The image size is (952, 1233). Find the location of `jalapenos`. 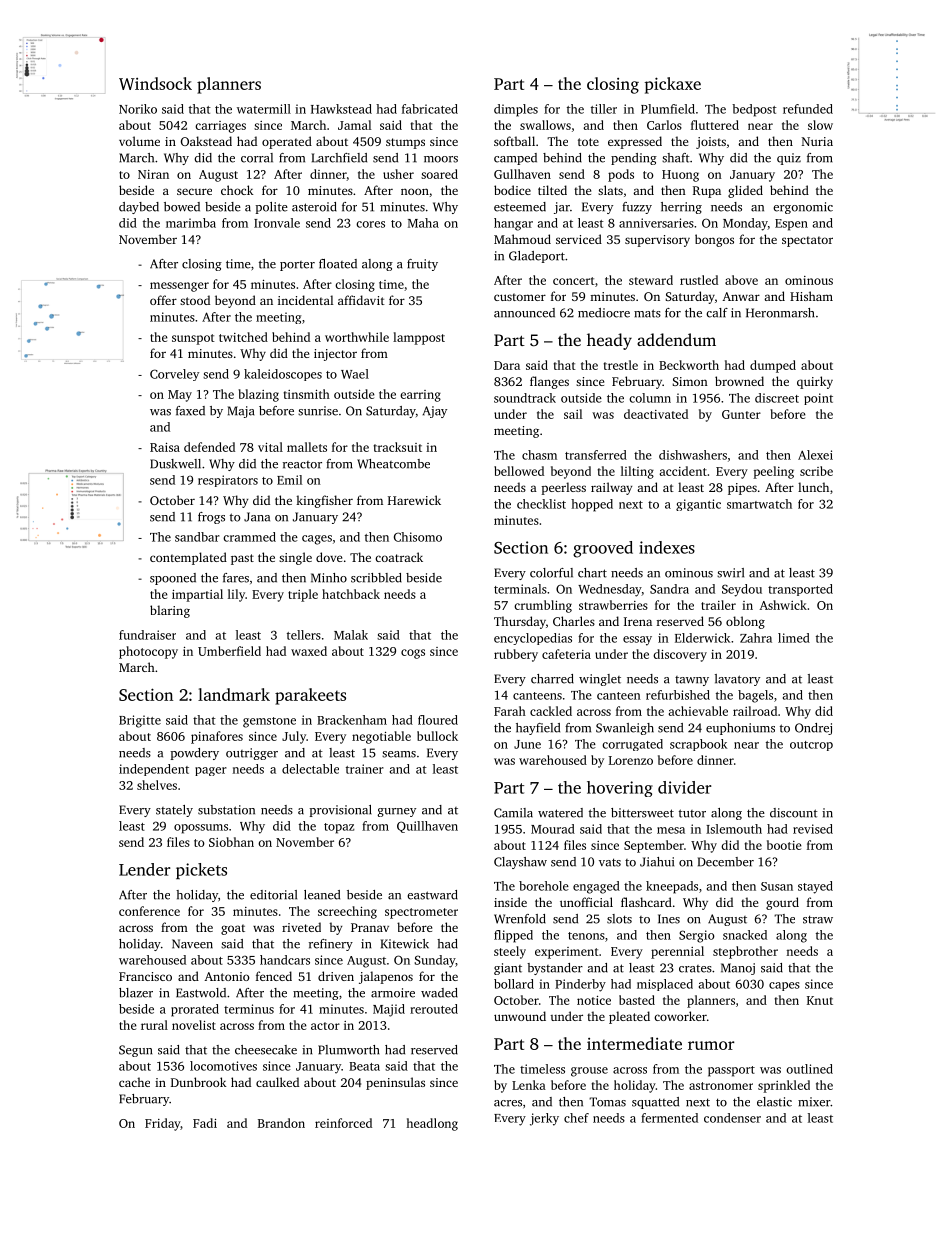

jalapenos is located at coordinates (386, 977).
